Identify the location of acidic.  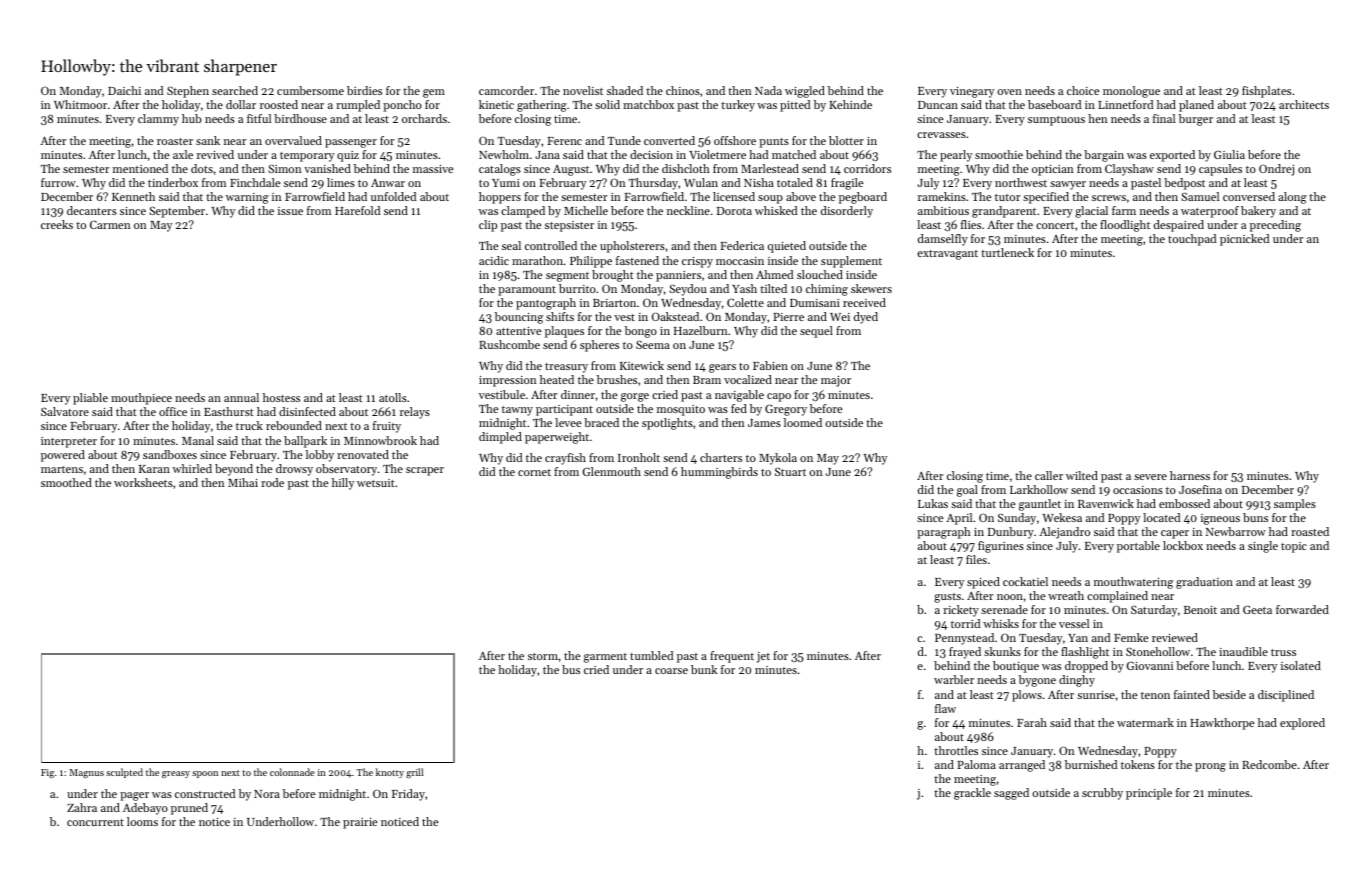
(494, 260).
